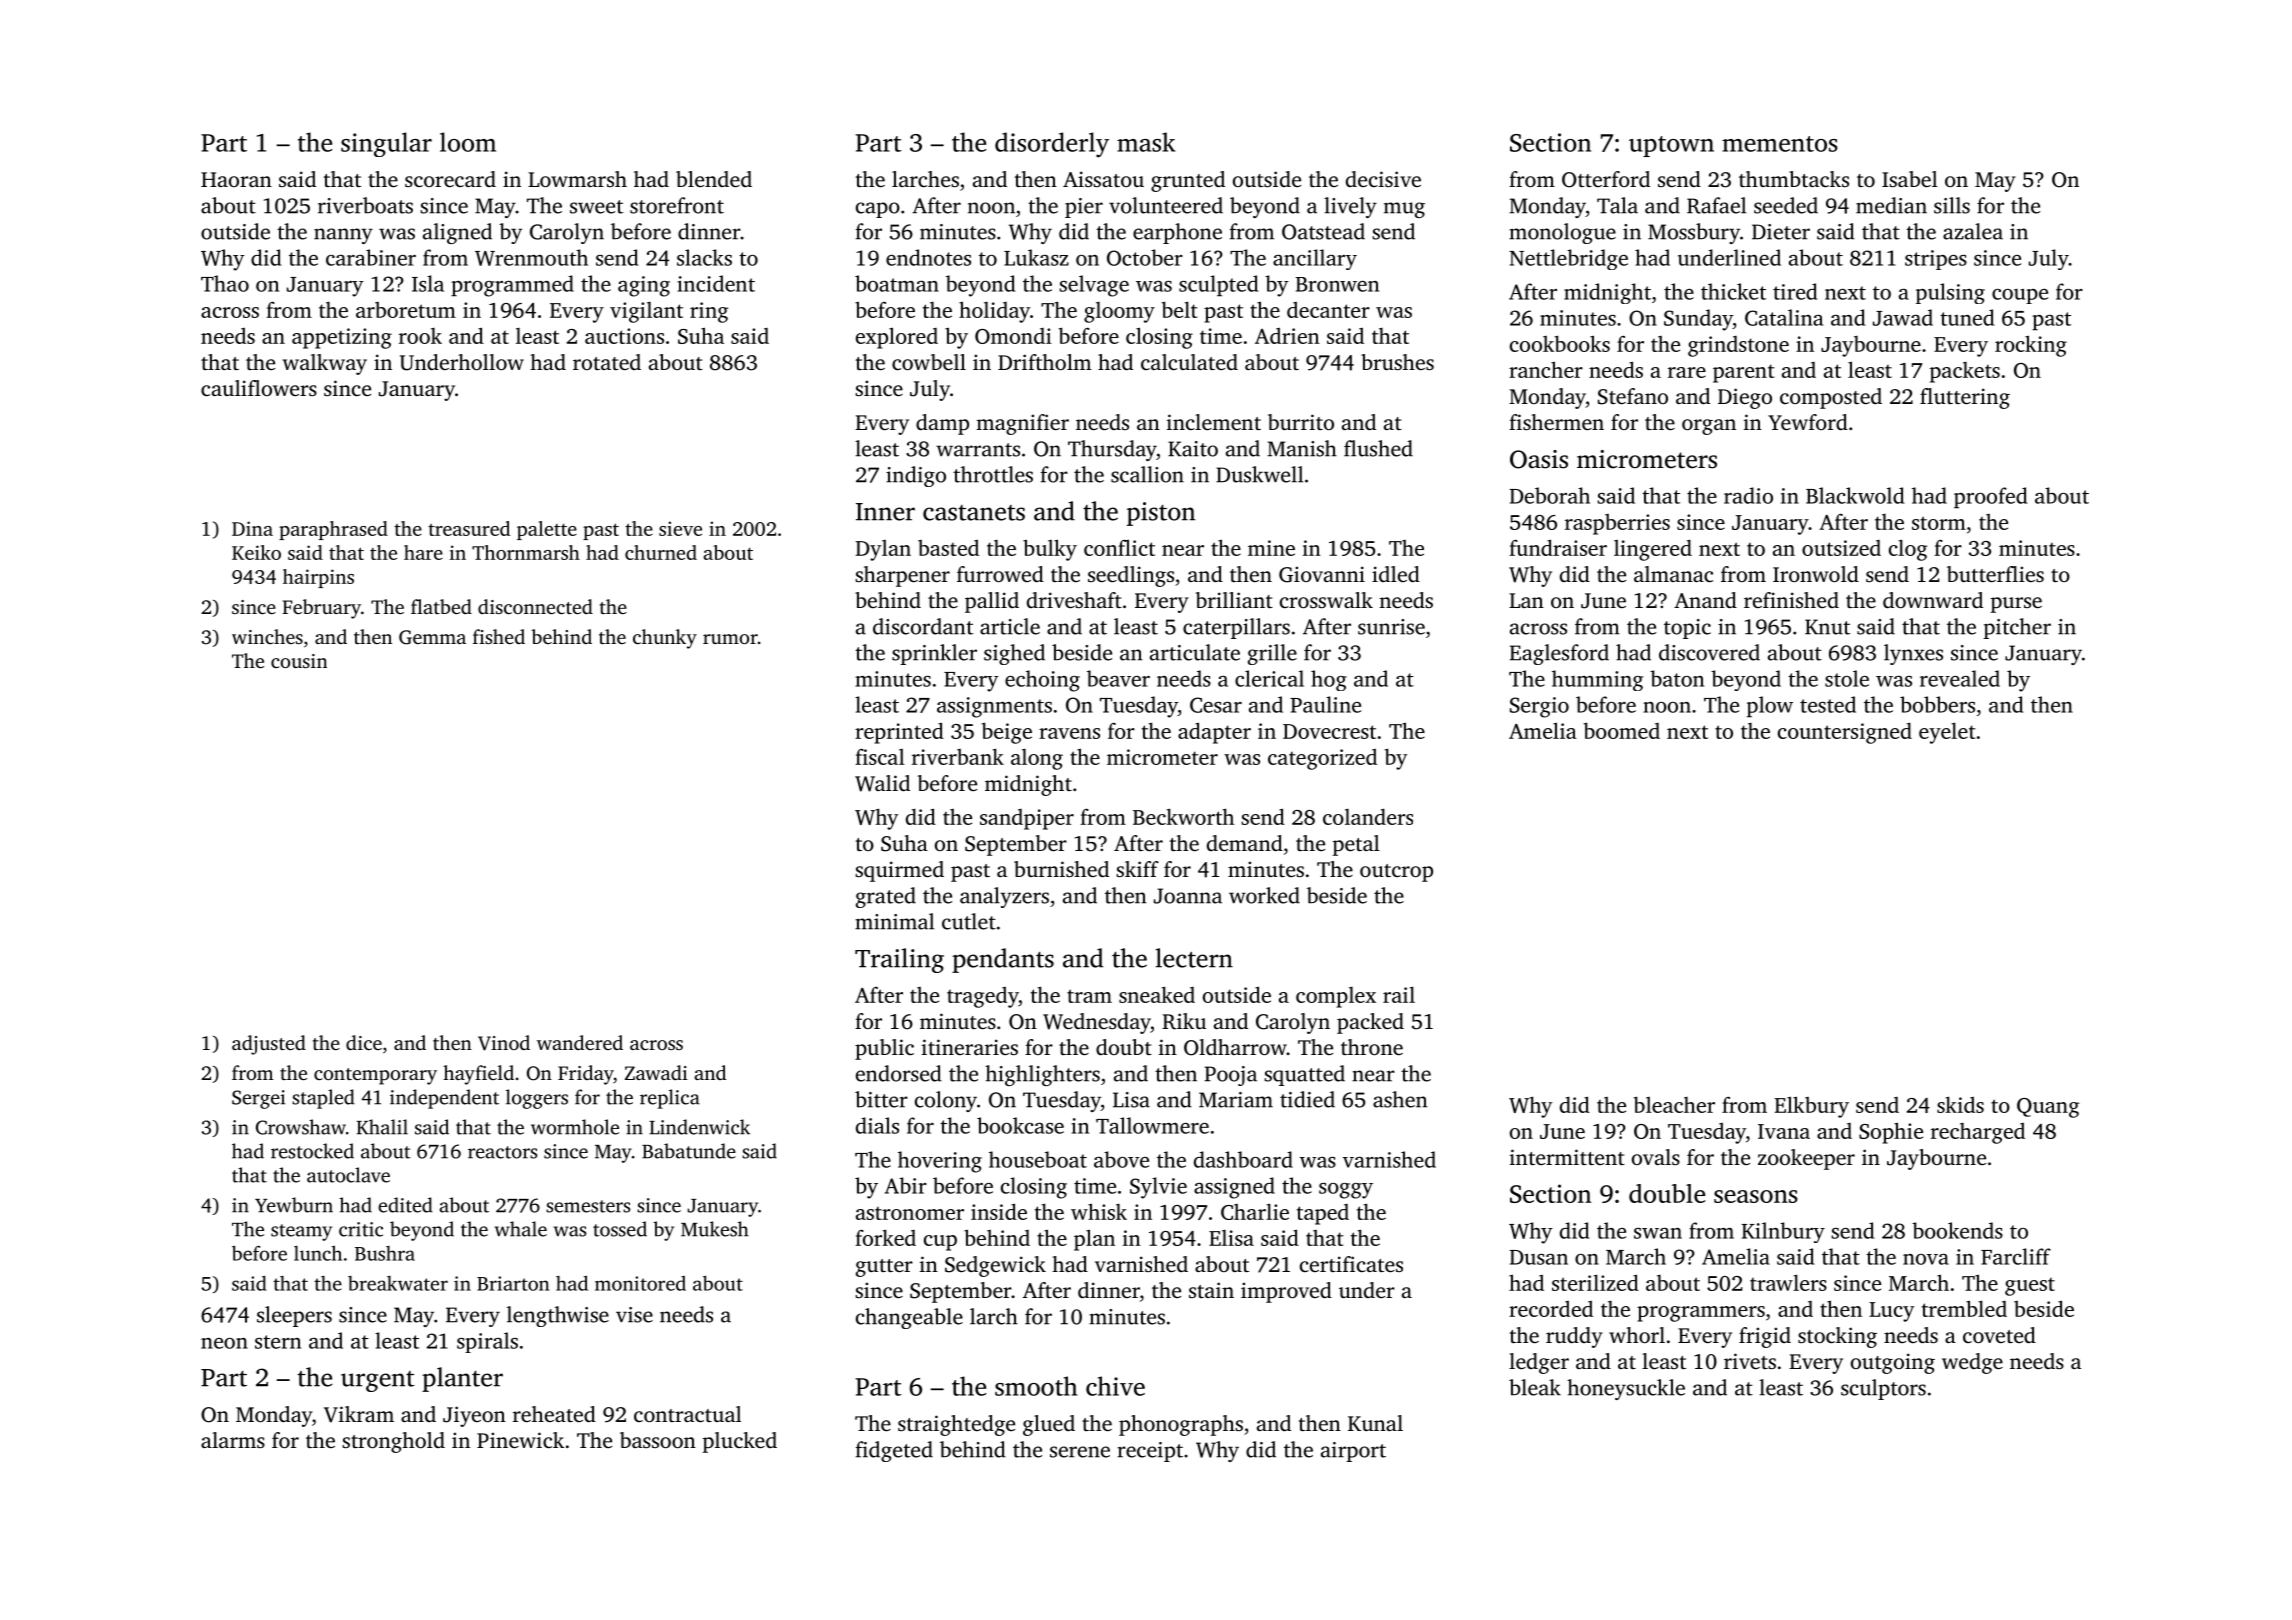  Describe the element at coordinates (1910, 179) in the screenshot. I see `Isabel` at that location.
